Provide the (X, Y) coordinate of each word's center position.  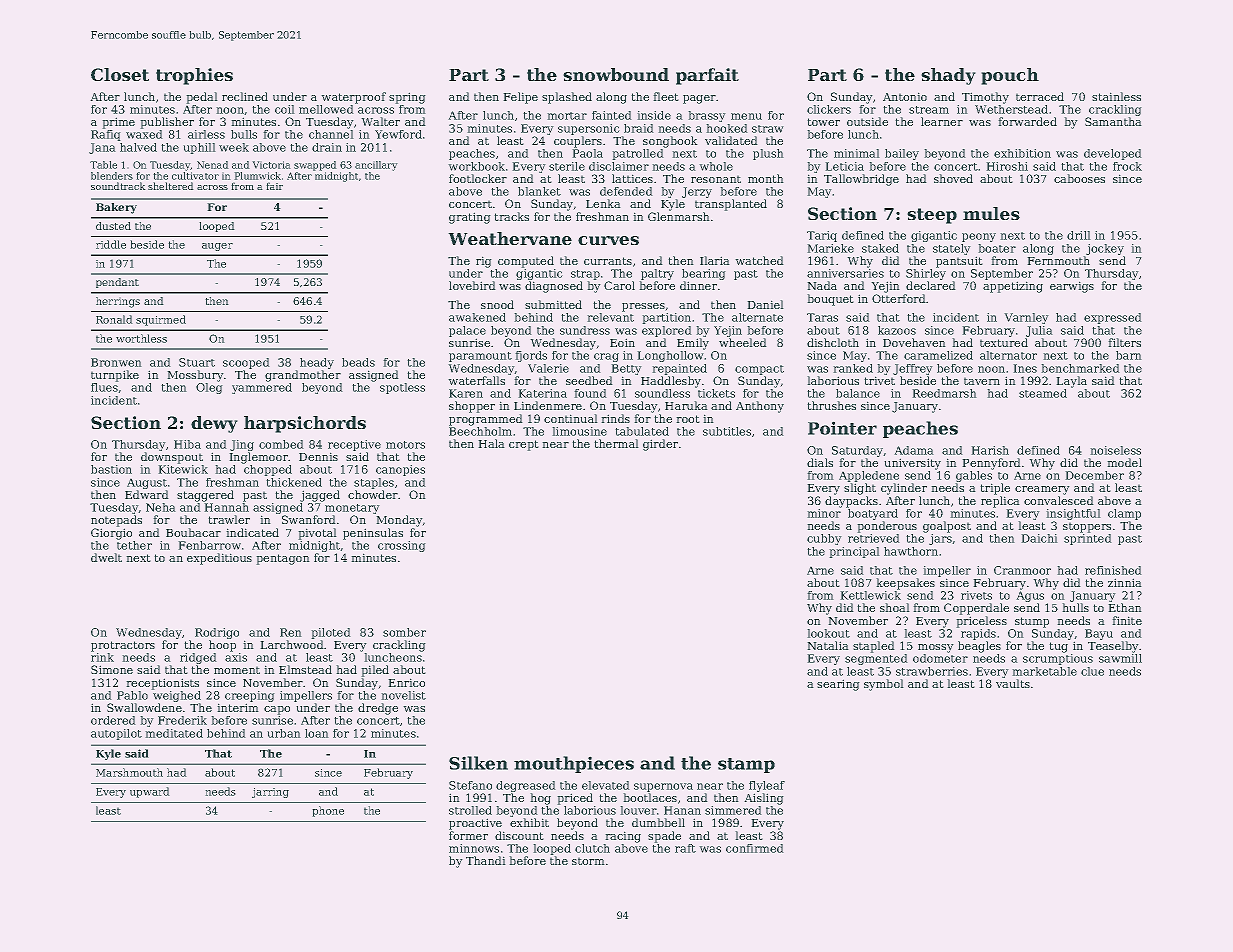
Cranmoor (1022, 570)
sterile (567, 166)
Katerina (542, 393)
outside (867, 121)
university (912, 464)
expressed (1113, 318)
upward (150, 792)
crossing (402, 546)
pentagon (283, 559)
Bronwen (116, 362)
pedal (202, 98)
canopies (400, 470)
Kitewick (183, 469)
